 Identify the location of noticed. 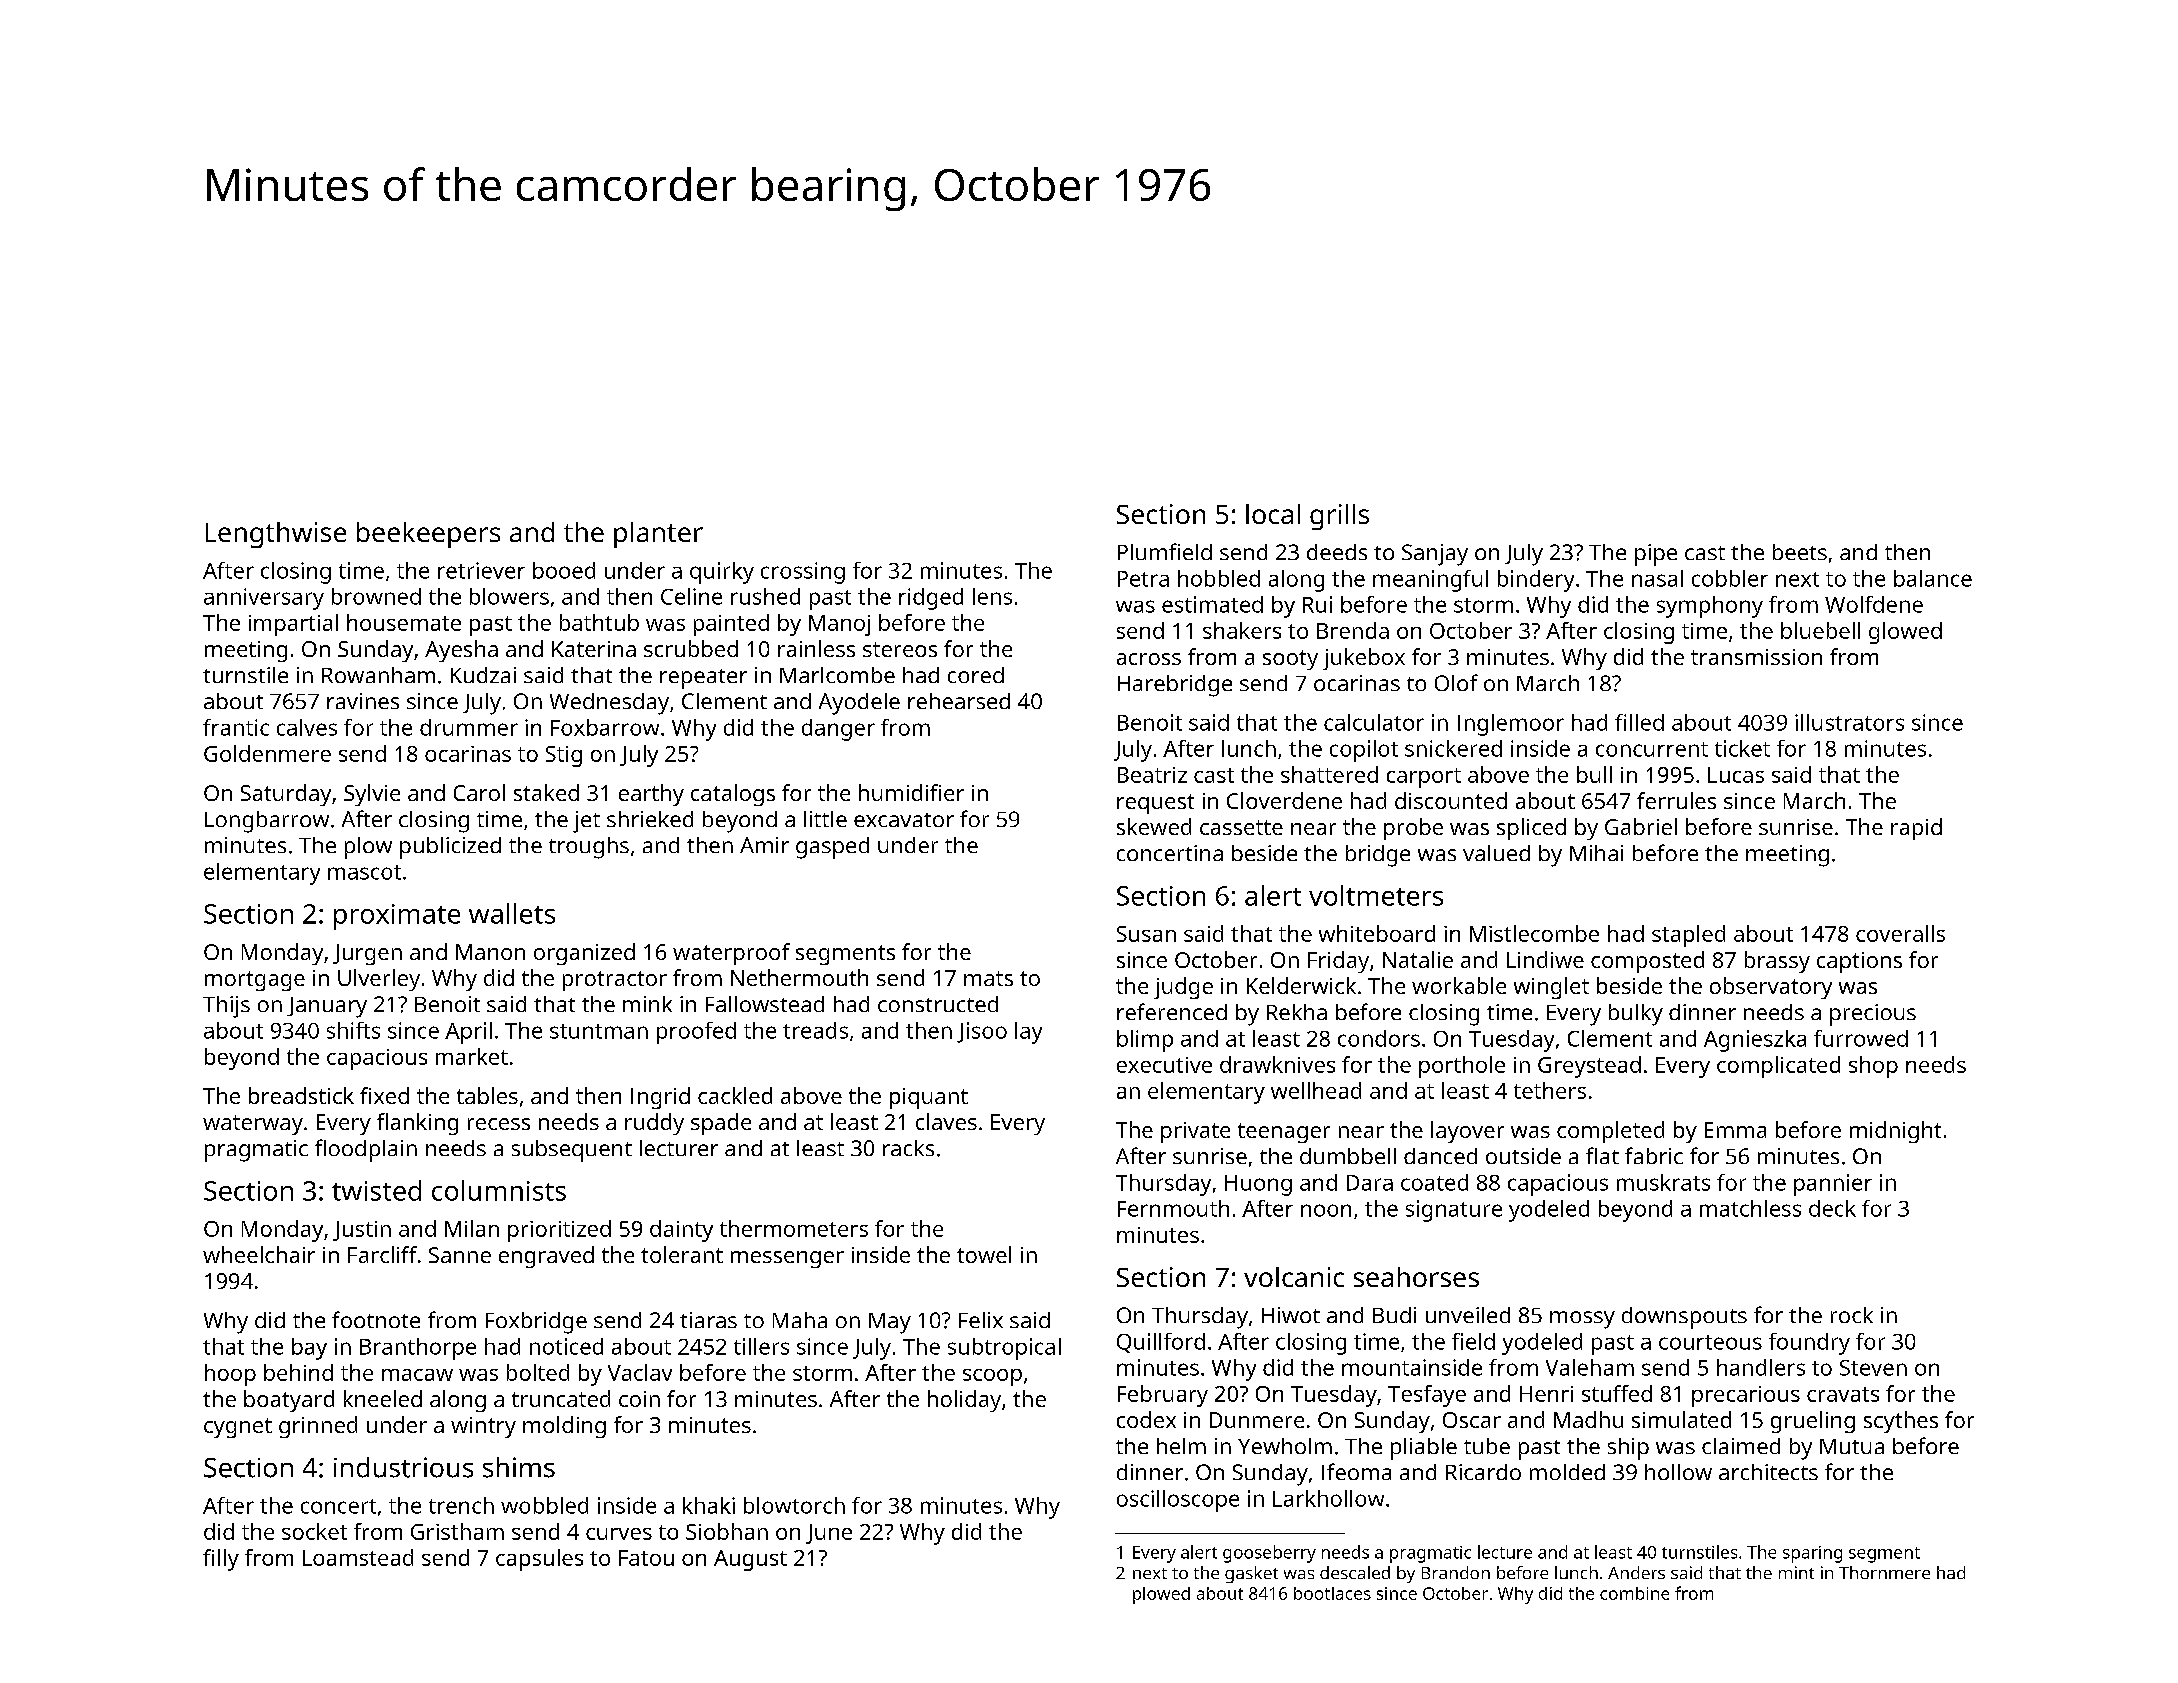
(566, 1346).
